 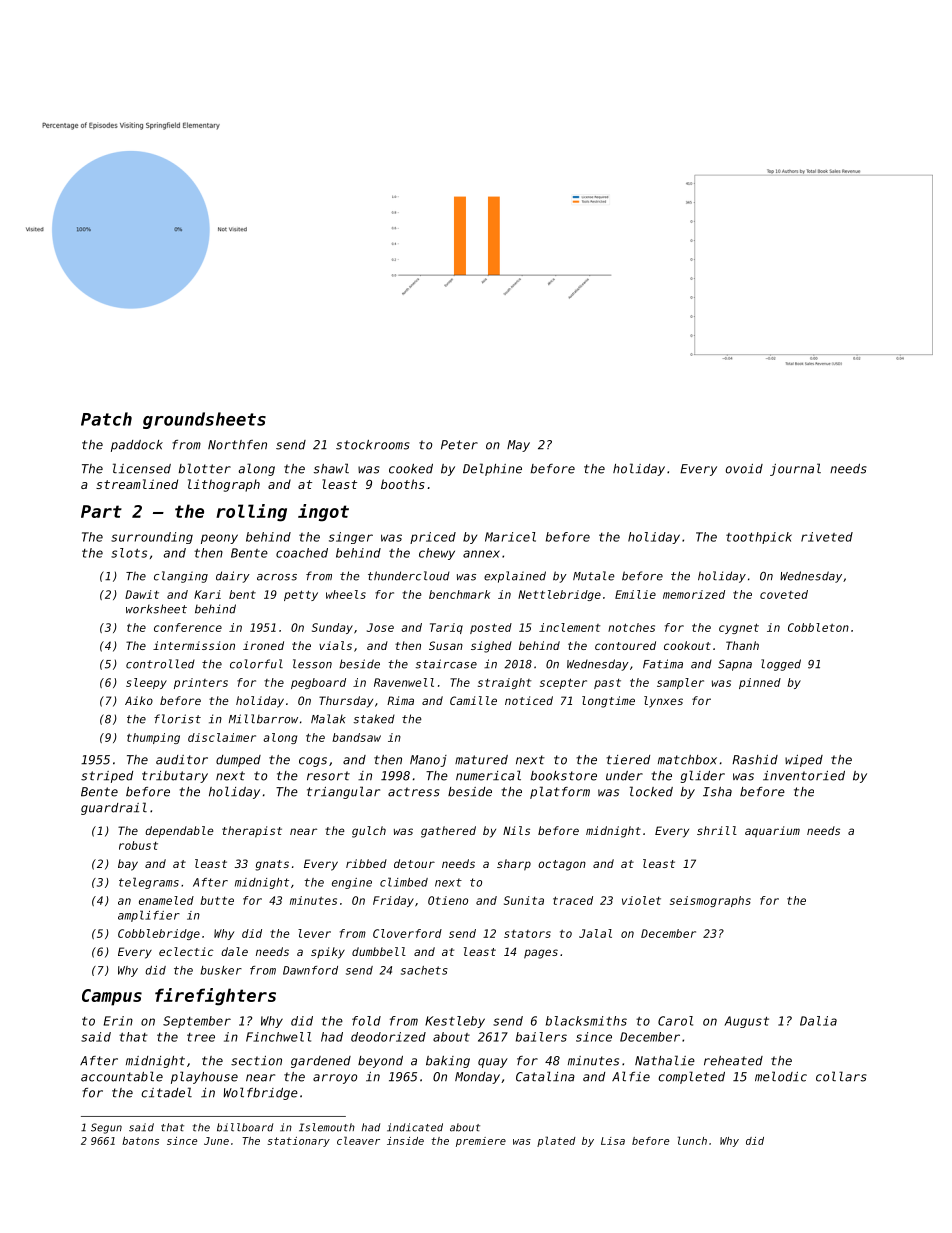 What do you see at coordinates (224, 485) in the screenshot?
I see `lithograph` at bounding box center [224, 485].
